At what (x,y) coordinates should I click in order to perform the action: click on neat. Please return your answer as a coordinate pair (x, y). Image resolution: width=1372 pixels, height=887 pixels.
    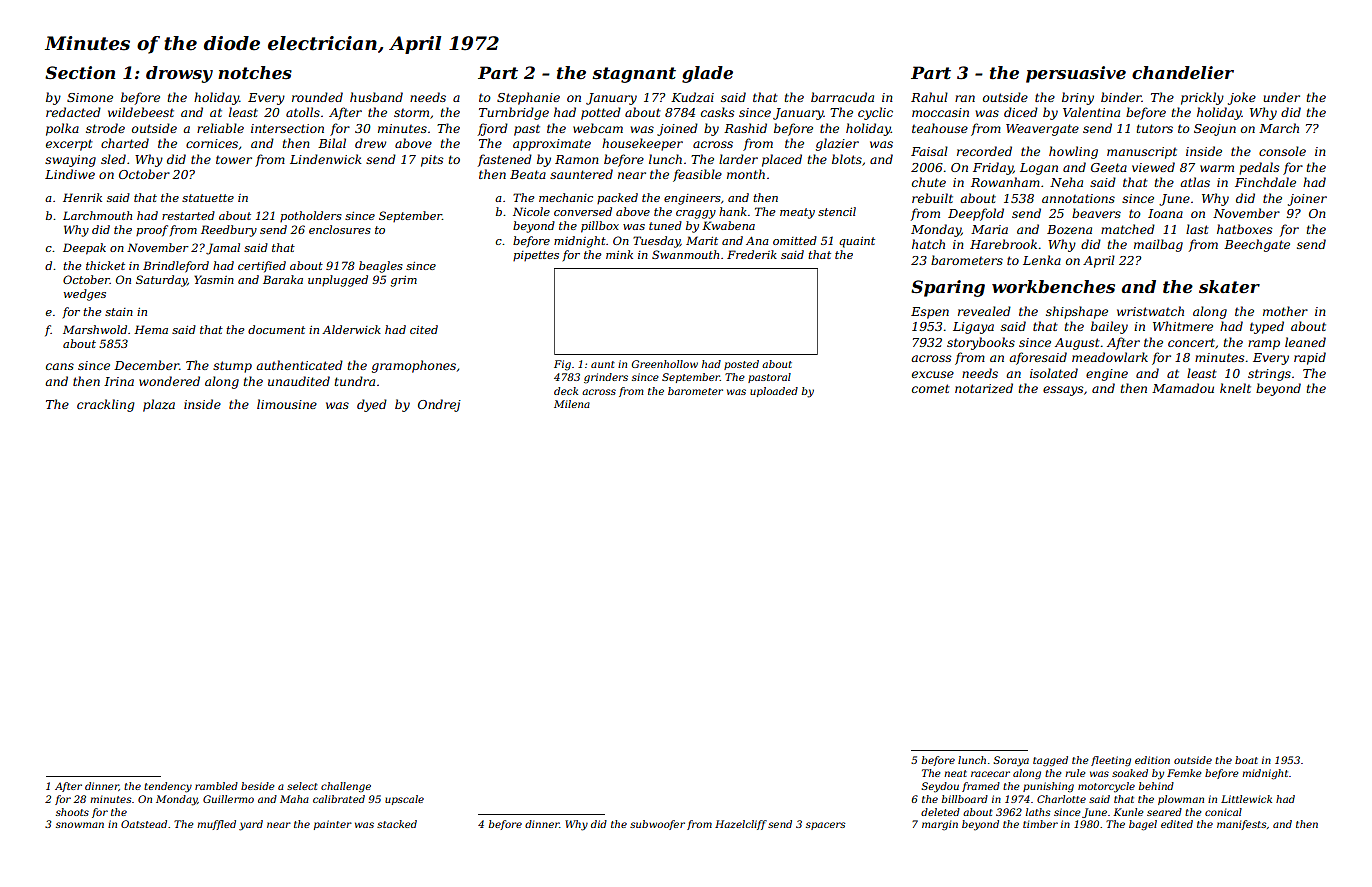
    Looking at the image, I should click on (955, 773).
